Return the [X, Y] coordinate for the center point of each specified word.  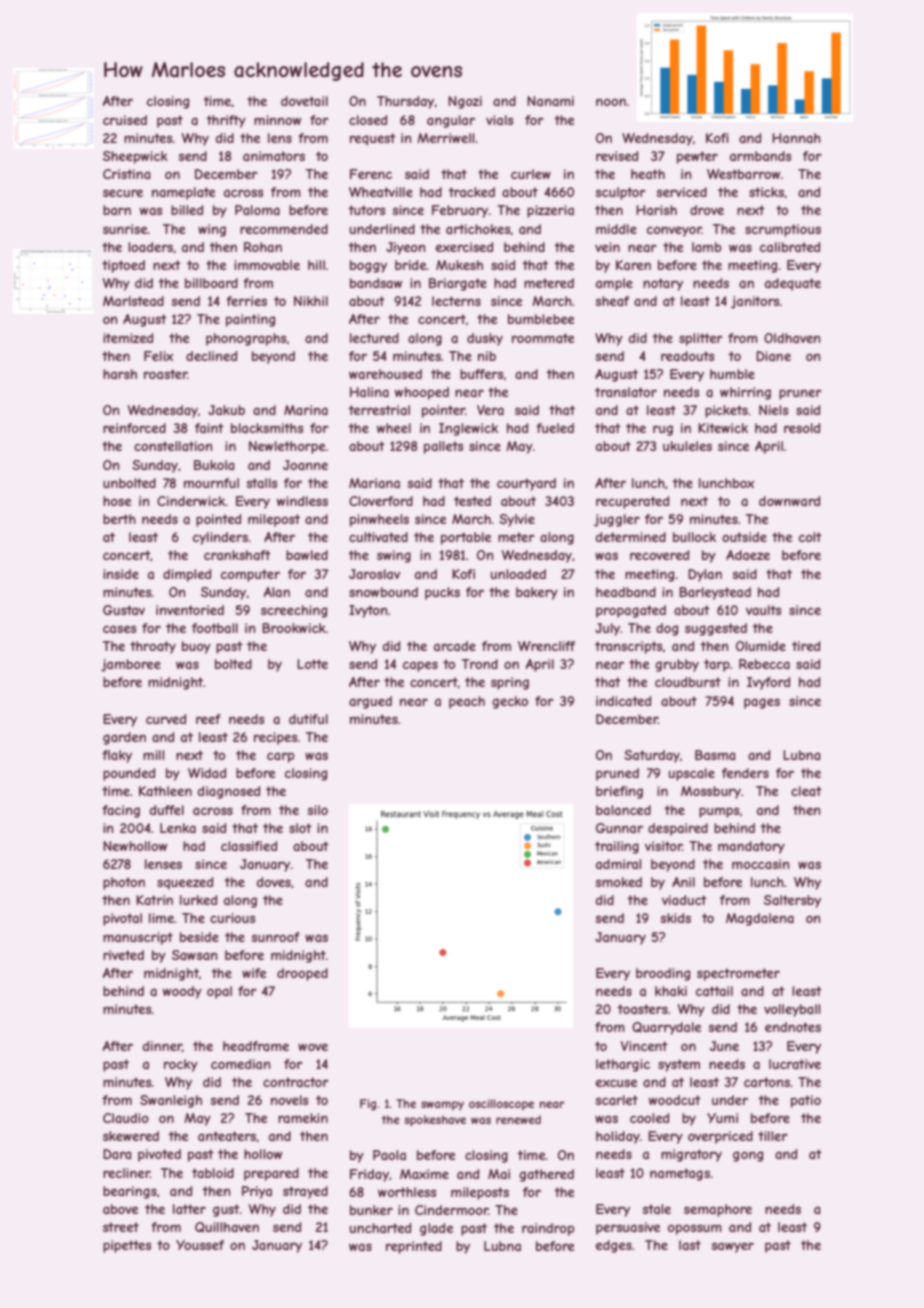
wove [313, 1047]
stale [657, 1209]
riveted [123, 955]
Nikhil [311, 301]
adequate [793, 284]
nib [487, 356]
